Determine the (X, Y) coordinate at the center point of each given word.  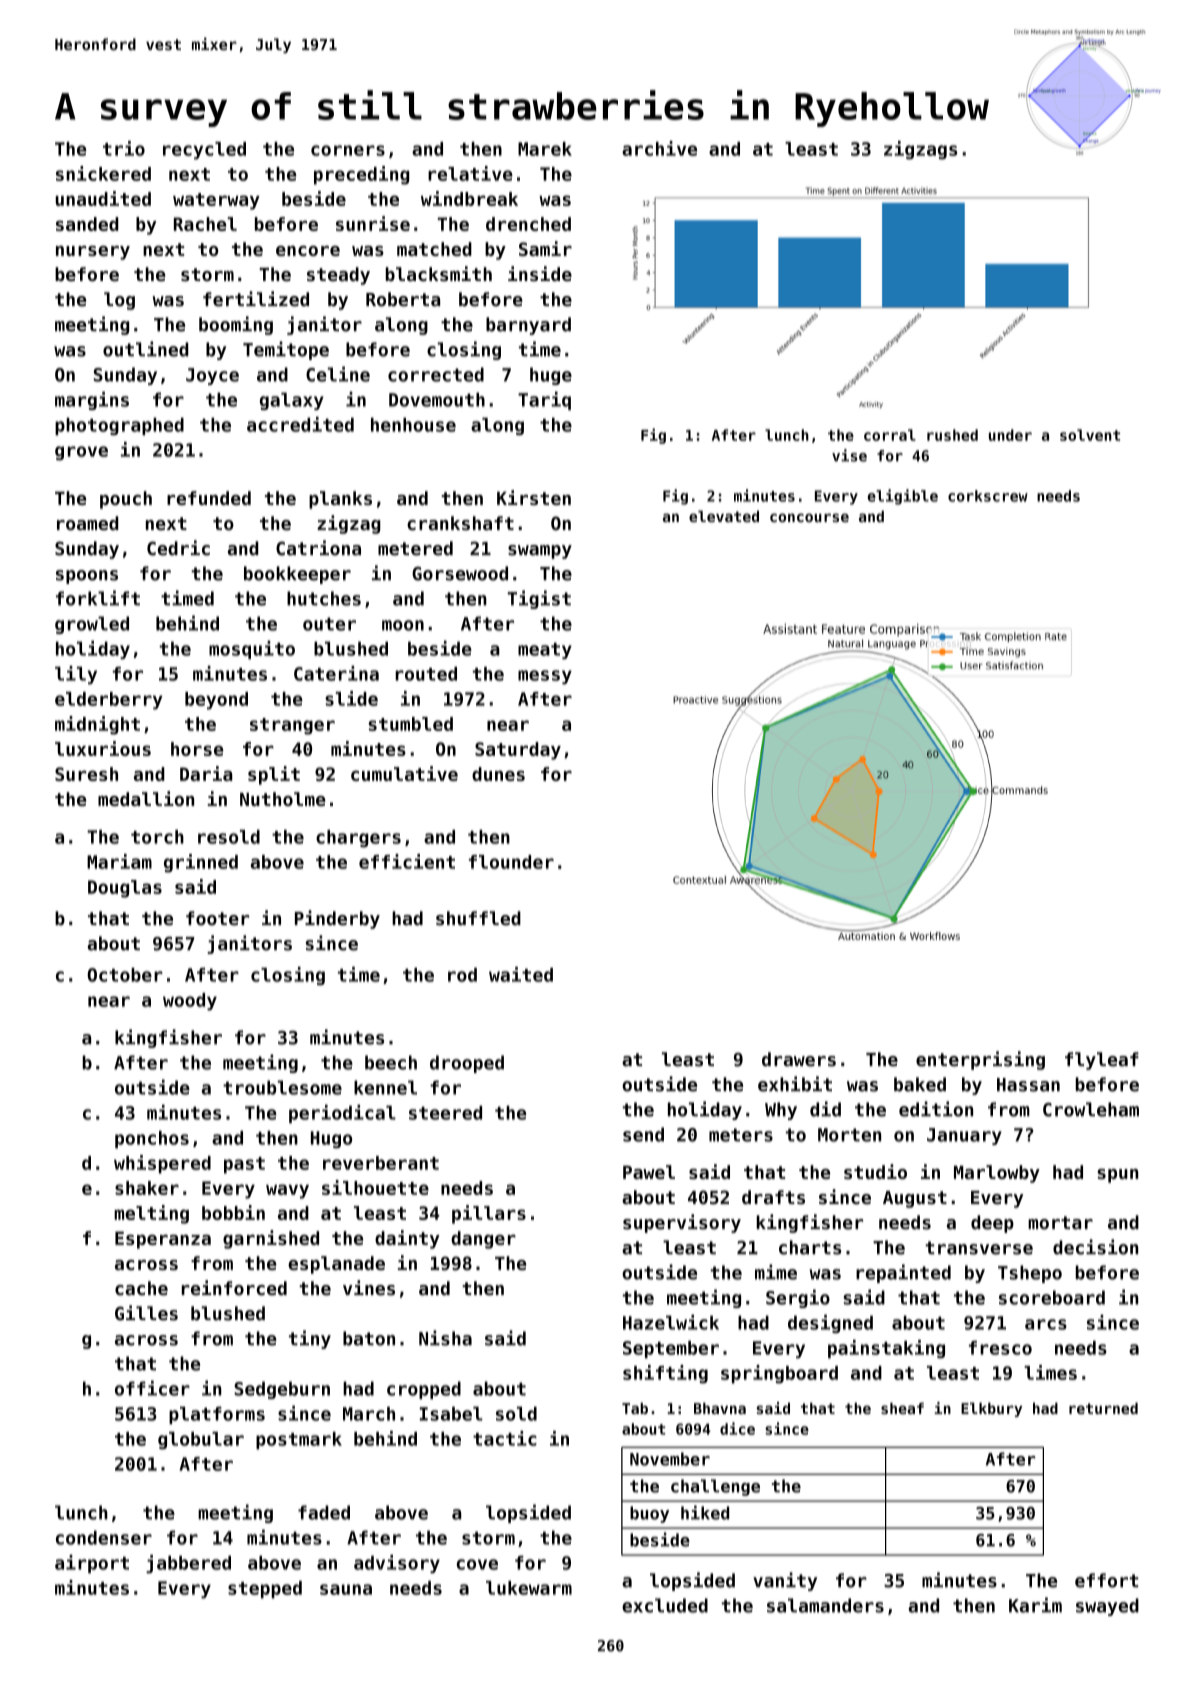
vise (849, 455)
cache (141, 1288)
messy (545, 677)
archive (659, 148)
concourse (809, 517)
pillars (489, 1214)
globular (201, 1441)
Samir (545, 248)
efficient (407, 861)
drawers (799, 1059)
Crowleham (1091, 1109)
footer (217, 918)
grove (81, 453)
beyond (216, 701)
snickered (103, 173)
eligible (902, 497)
